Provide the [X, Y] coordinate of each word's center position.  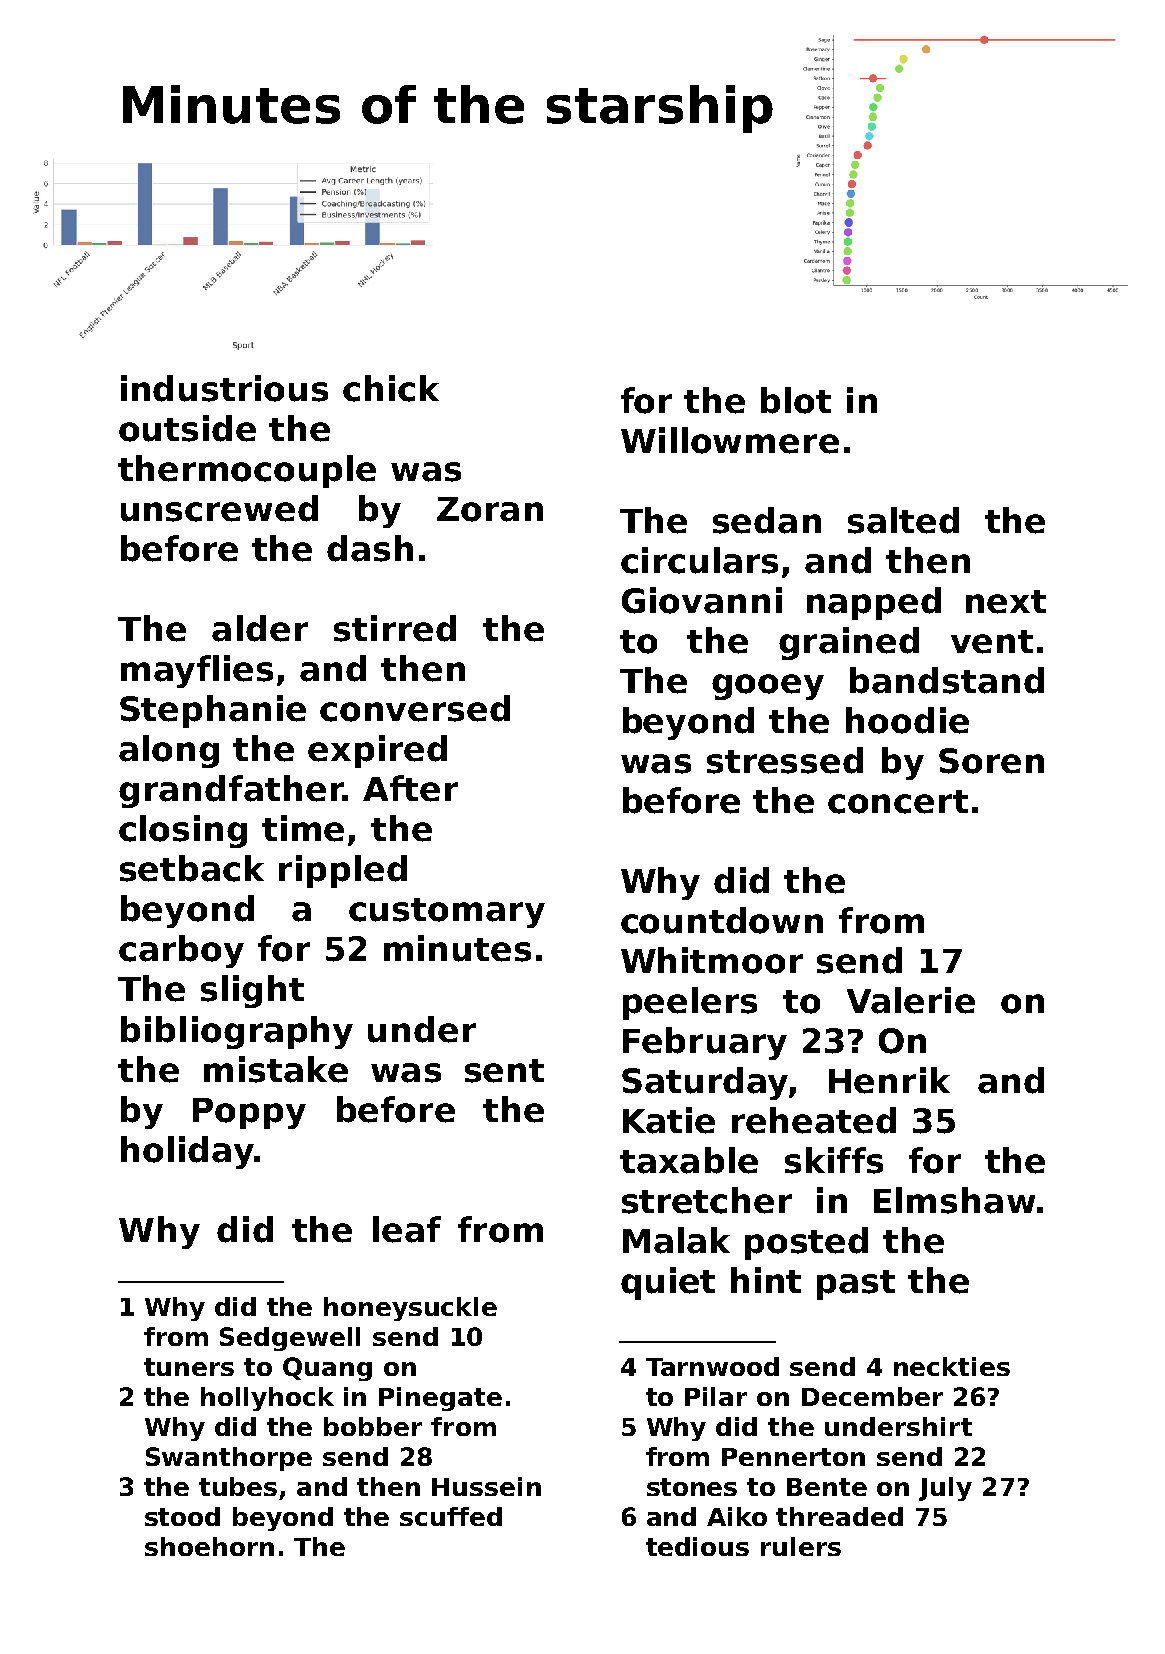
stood [182, 1516]
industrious [224, 388]
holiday [187, 1152]
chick [391, 388]
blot [796, 400]
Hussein [486, 1486]
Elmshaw [954, 1200]
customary [447, 913]
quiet [668, 1283]
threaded [839, 1516]
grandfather [231, 791]
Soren [991, 761]
